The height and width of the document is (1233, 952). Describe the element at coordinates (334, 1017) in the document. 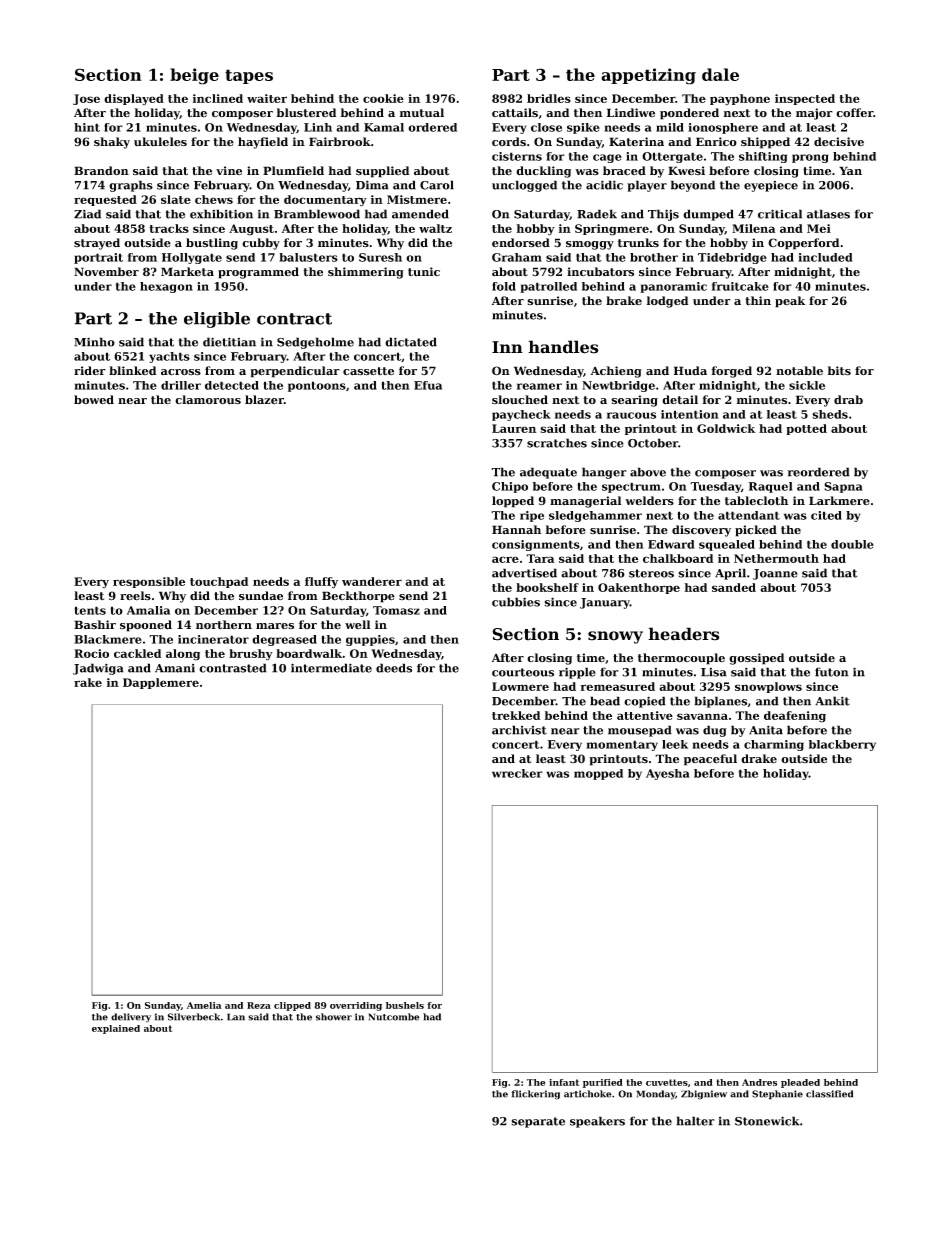

I see `shower` at that location.
